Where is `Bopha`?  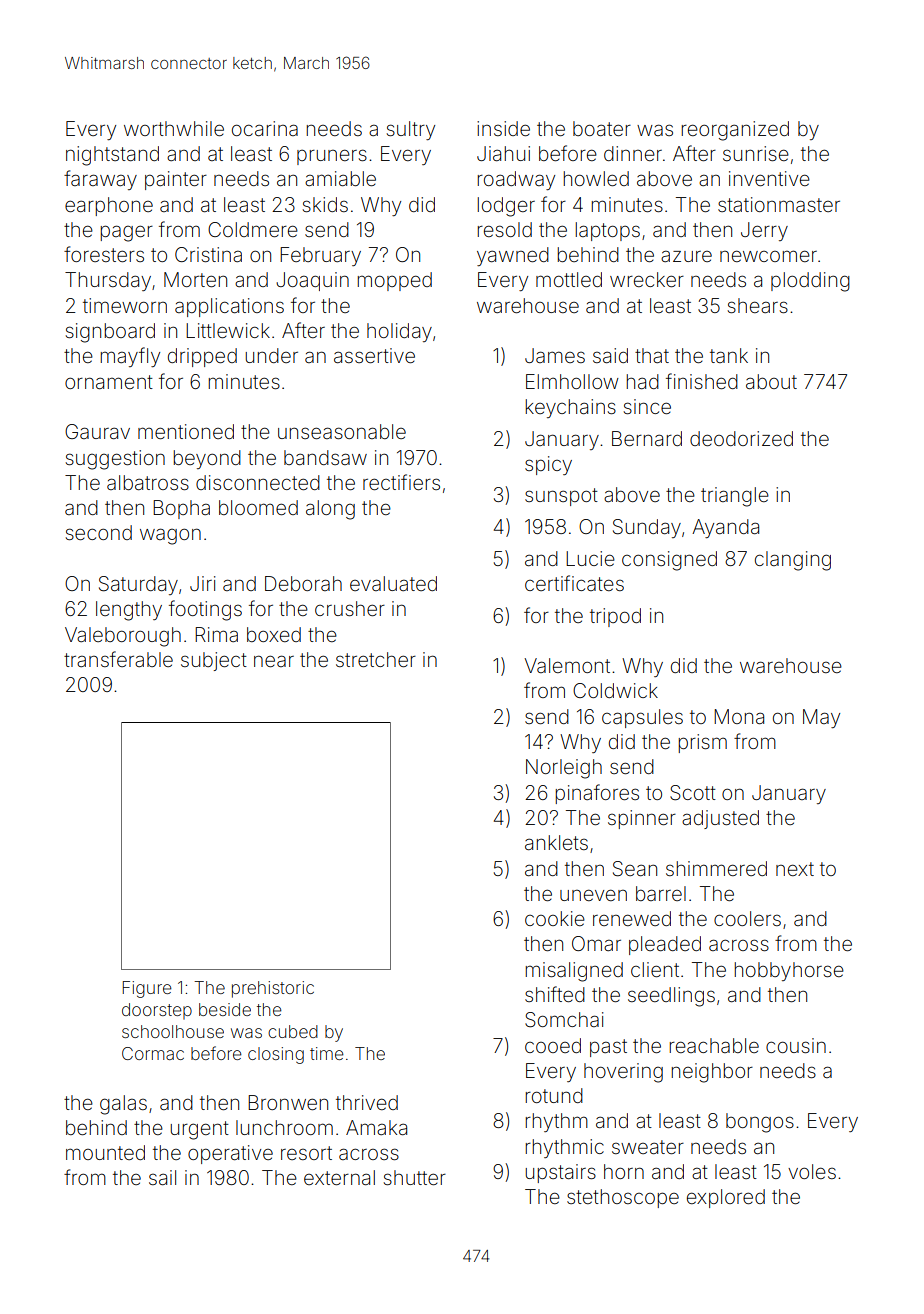
Bopha is located at coordinates (181, 509).
